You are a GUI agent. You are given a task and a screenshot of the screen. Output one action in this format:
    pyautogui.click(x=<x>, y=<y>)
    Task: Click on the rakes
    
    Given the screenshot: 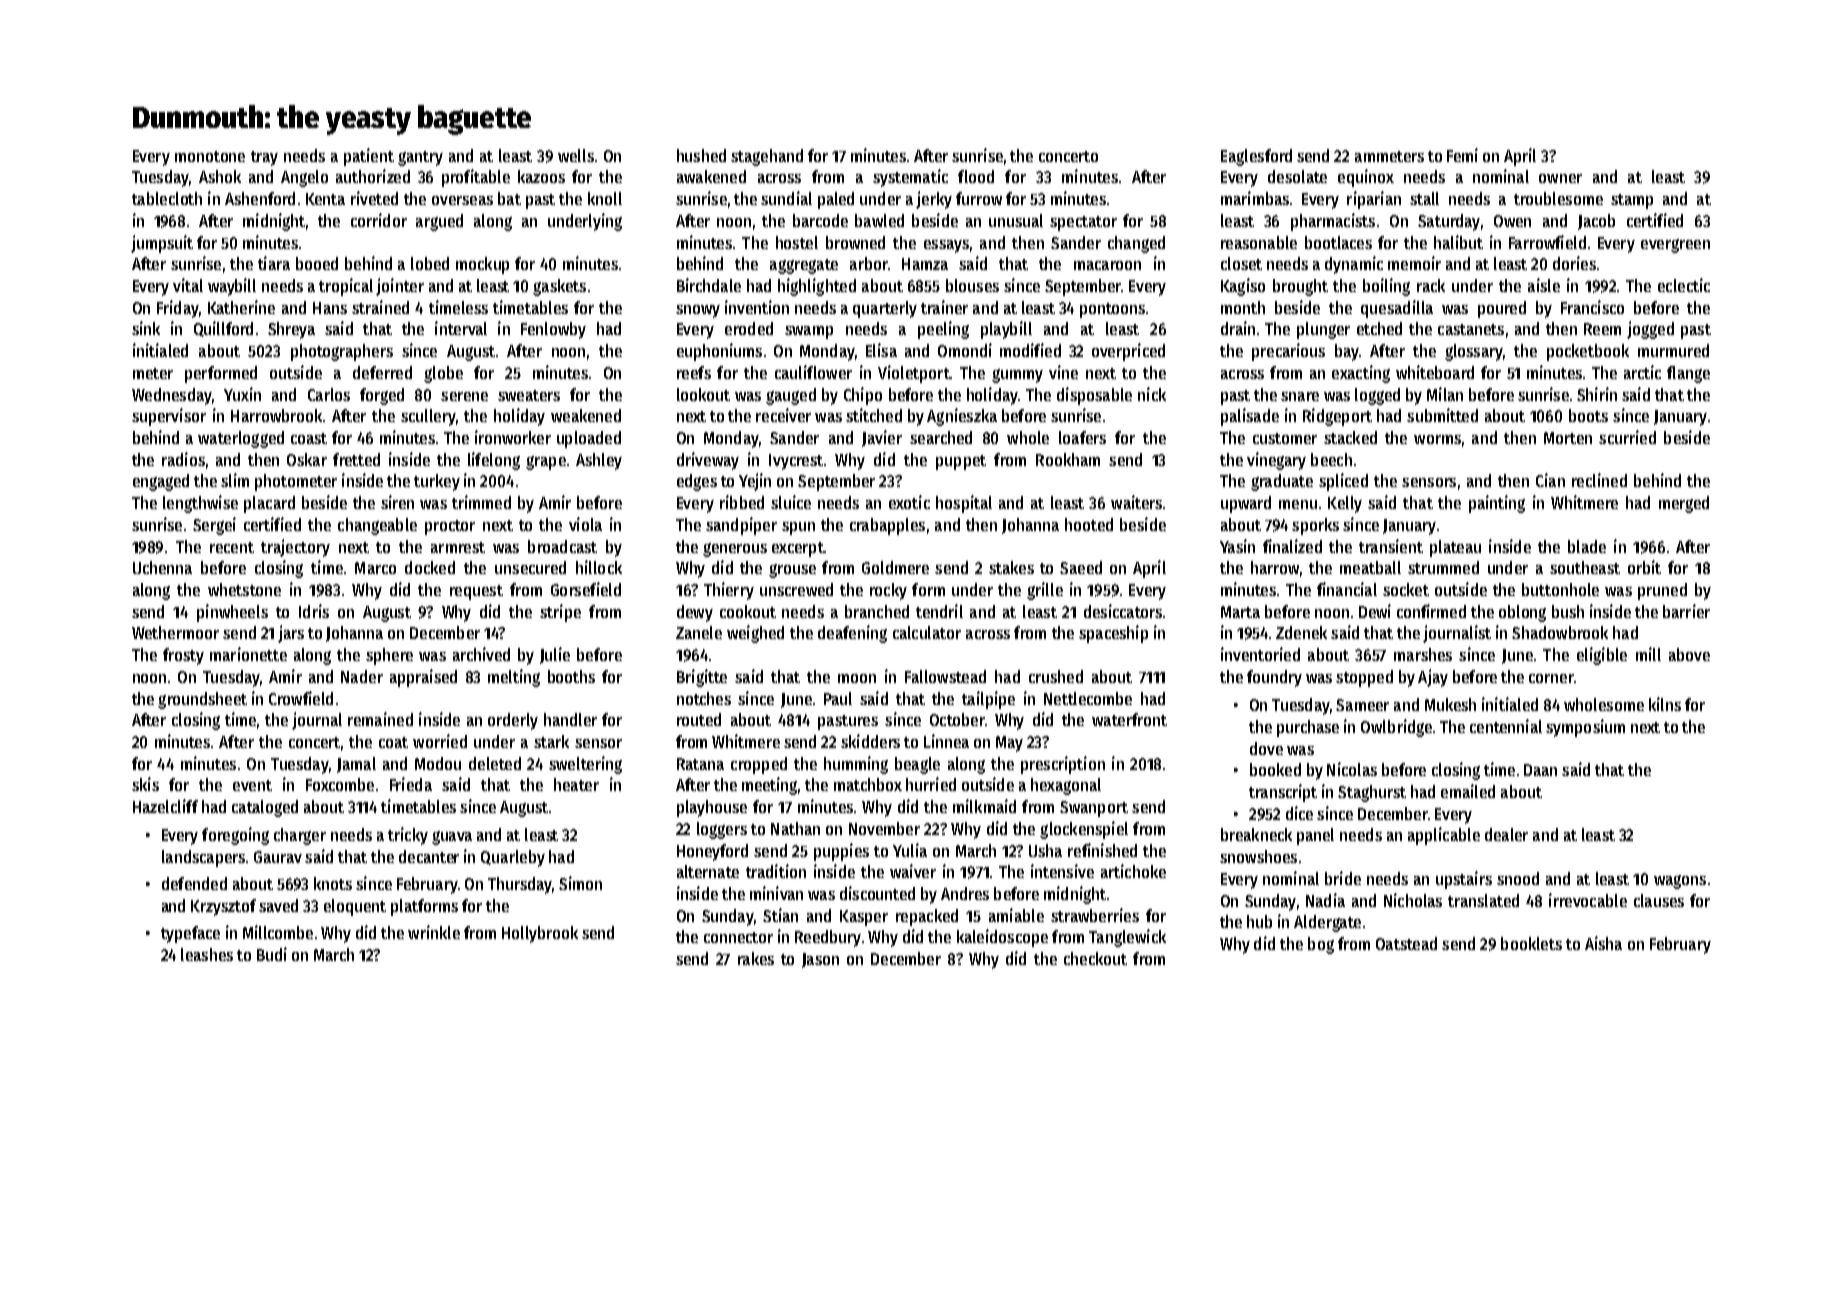 What is the action you would take?
    pyautogui.click(x=756, y=958)
